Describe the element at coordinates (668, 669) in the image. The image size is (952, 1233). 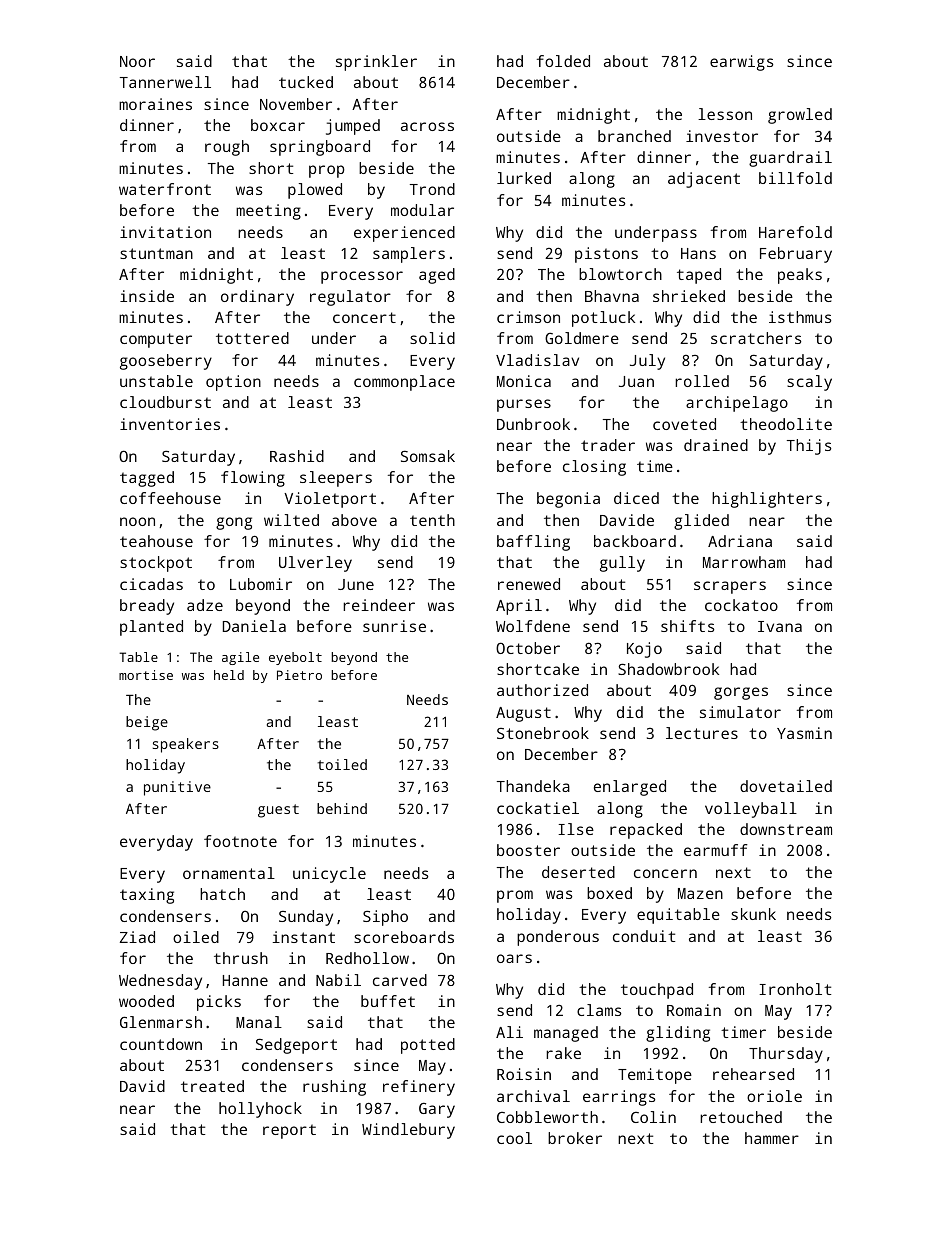
I see `Shadowbrook` at that location.
